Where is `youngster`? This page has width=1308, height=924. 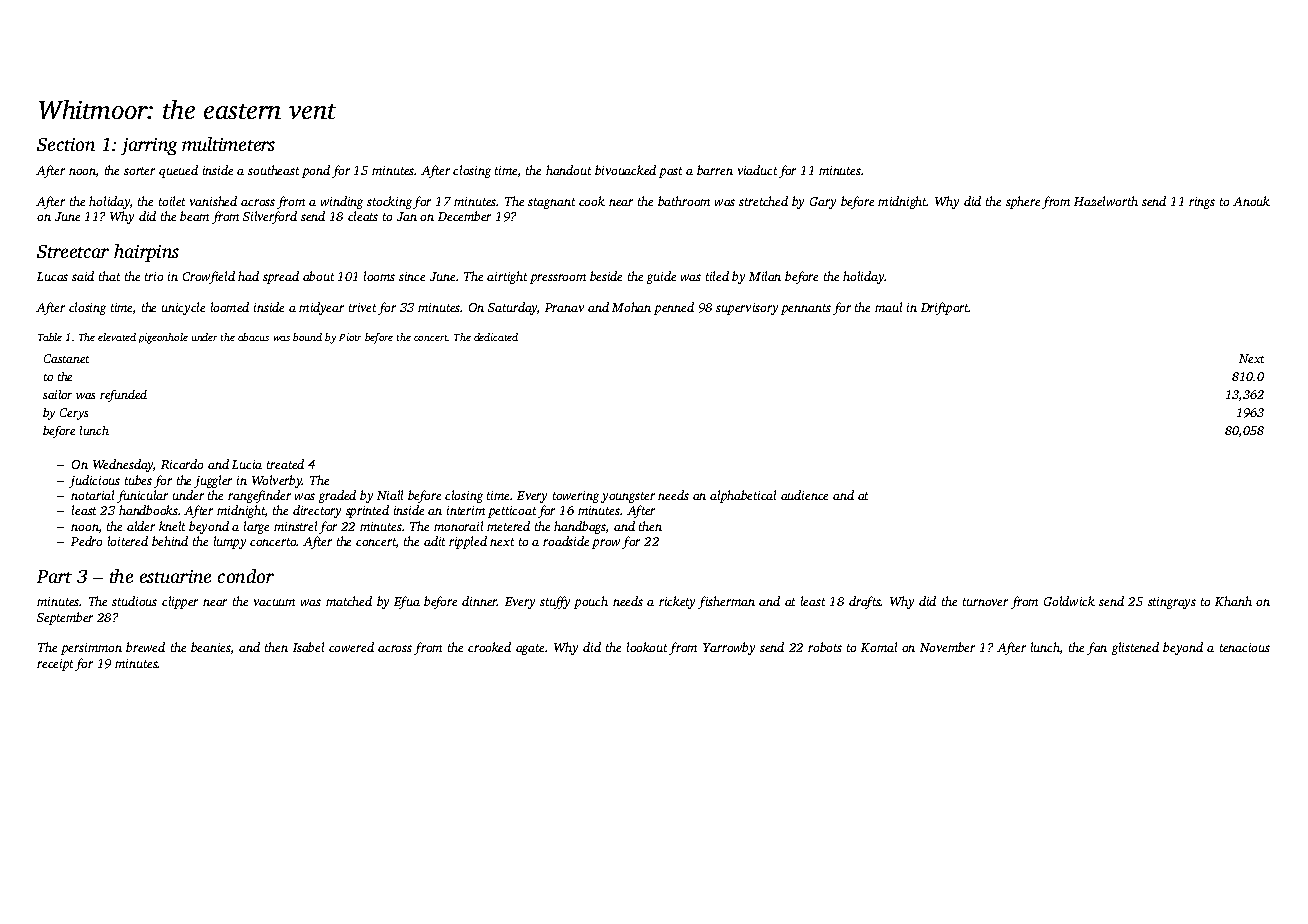
youngster is located at coordinates (628, 497).
